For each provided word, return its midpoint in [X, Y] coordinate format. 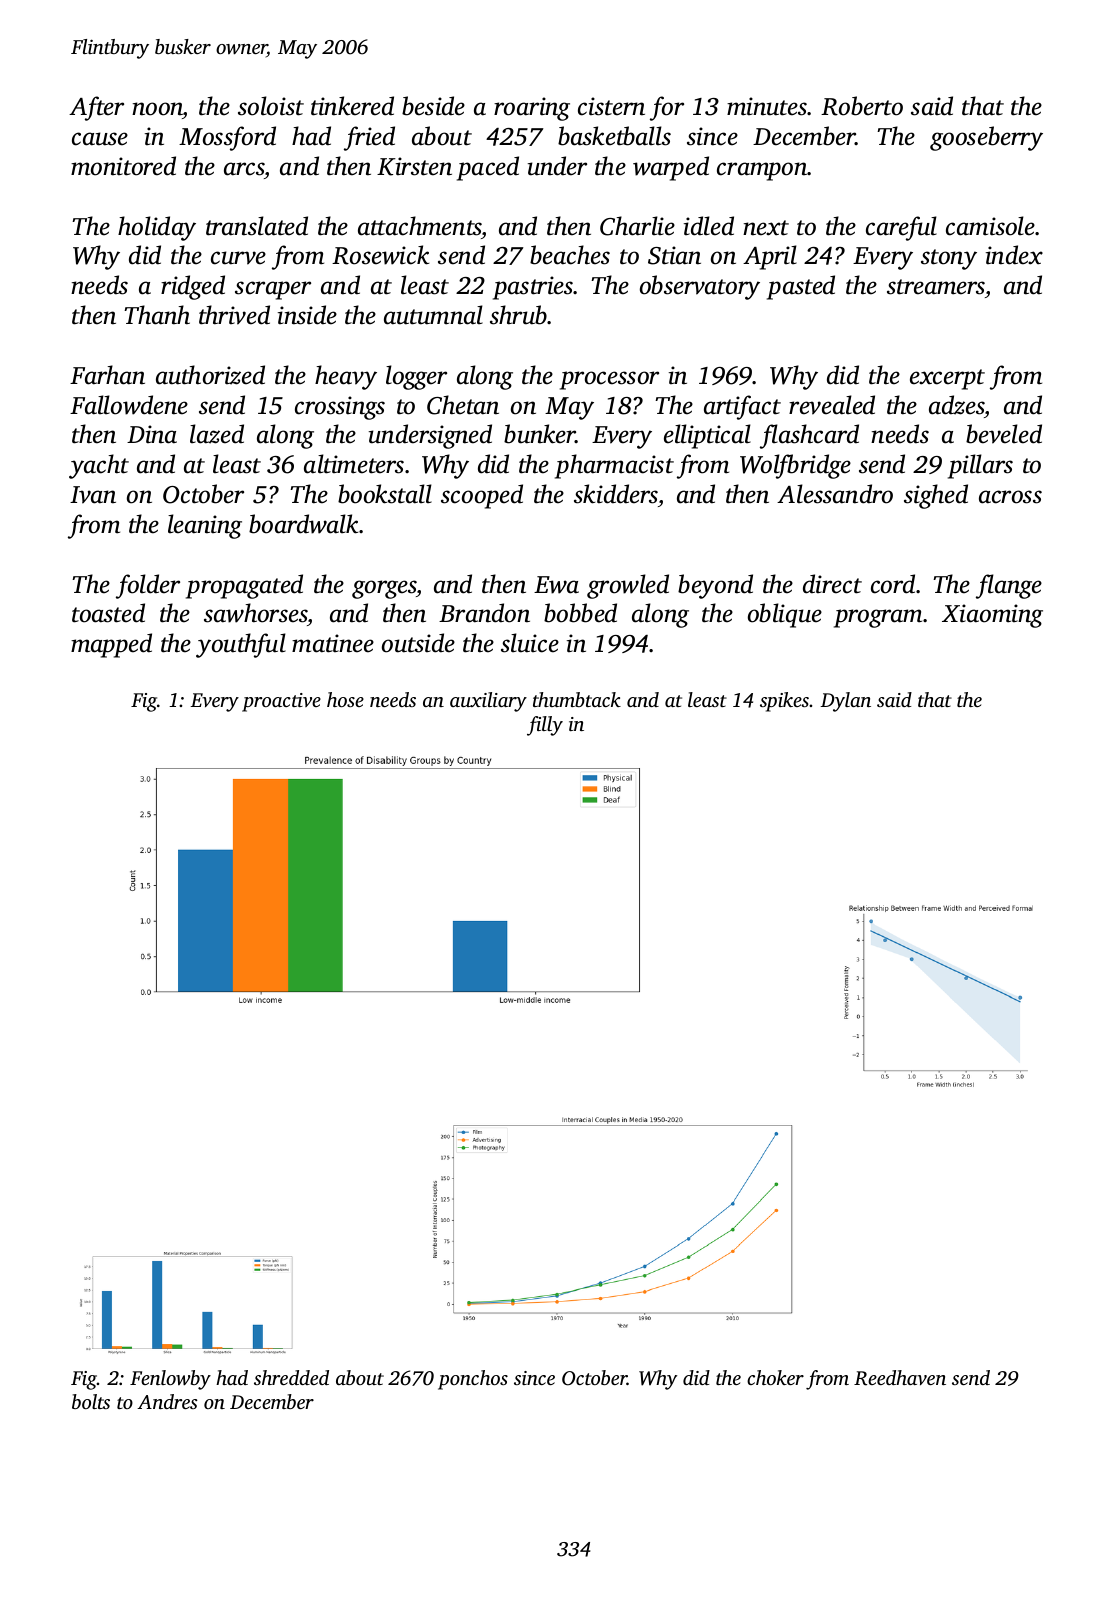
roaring [532, 109]
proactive [281, 702]
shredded [291, 1377]
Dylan [845, 702]
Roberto [862, 106]
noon [157, 109]
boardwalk [303, 524]
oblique [785, 615]
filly [545, 726]
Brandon [484, 613]
